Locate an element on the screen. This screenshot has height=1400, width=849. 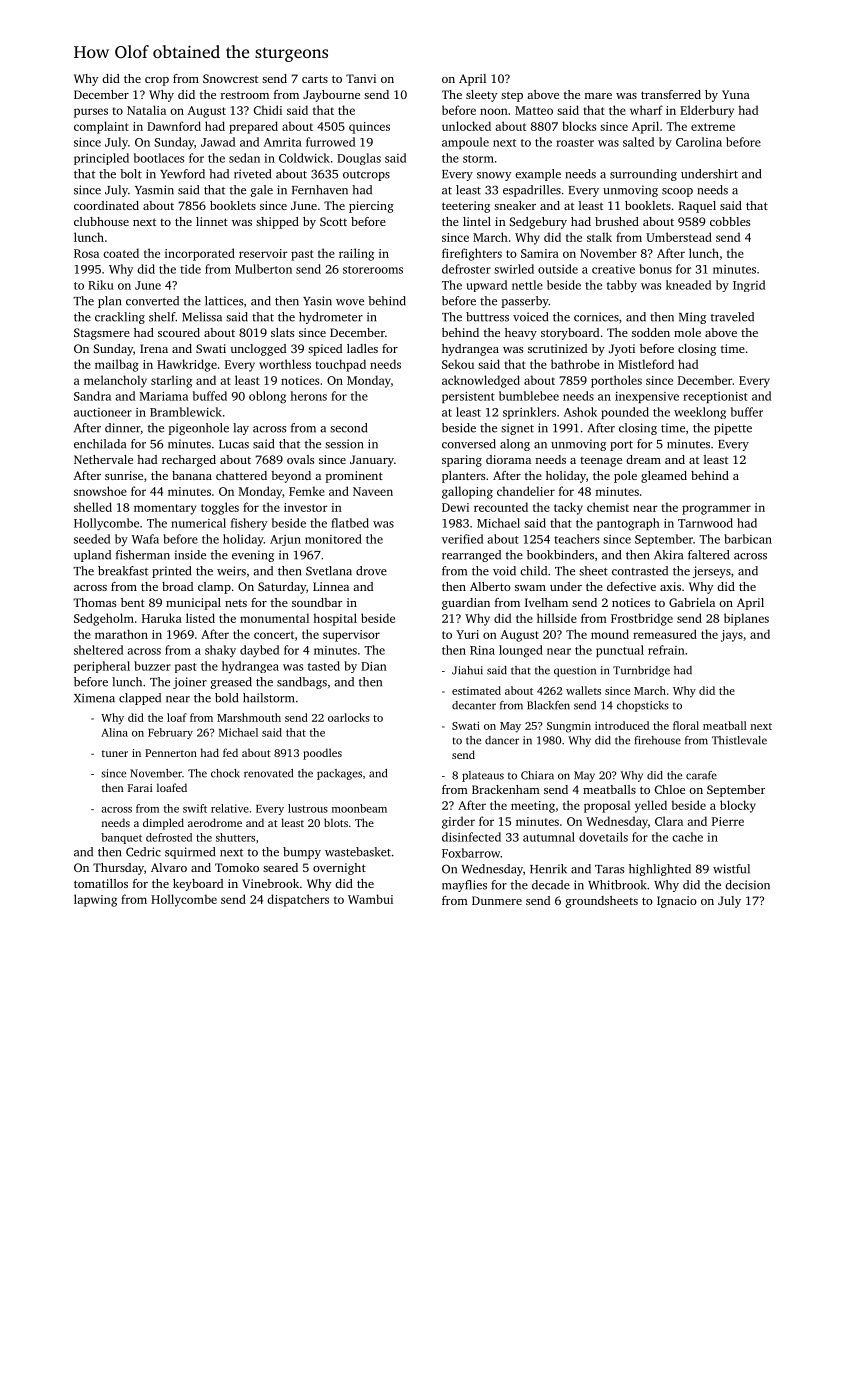
Stagsmere is located at coordinates (102, 334).
